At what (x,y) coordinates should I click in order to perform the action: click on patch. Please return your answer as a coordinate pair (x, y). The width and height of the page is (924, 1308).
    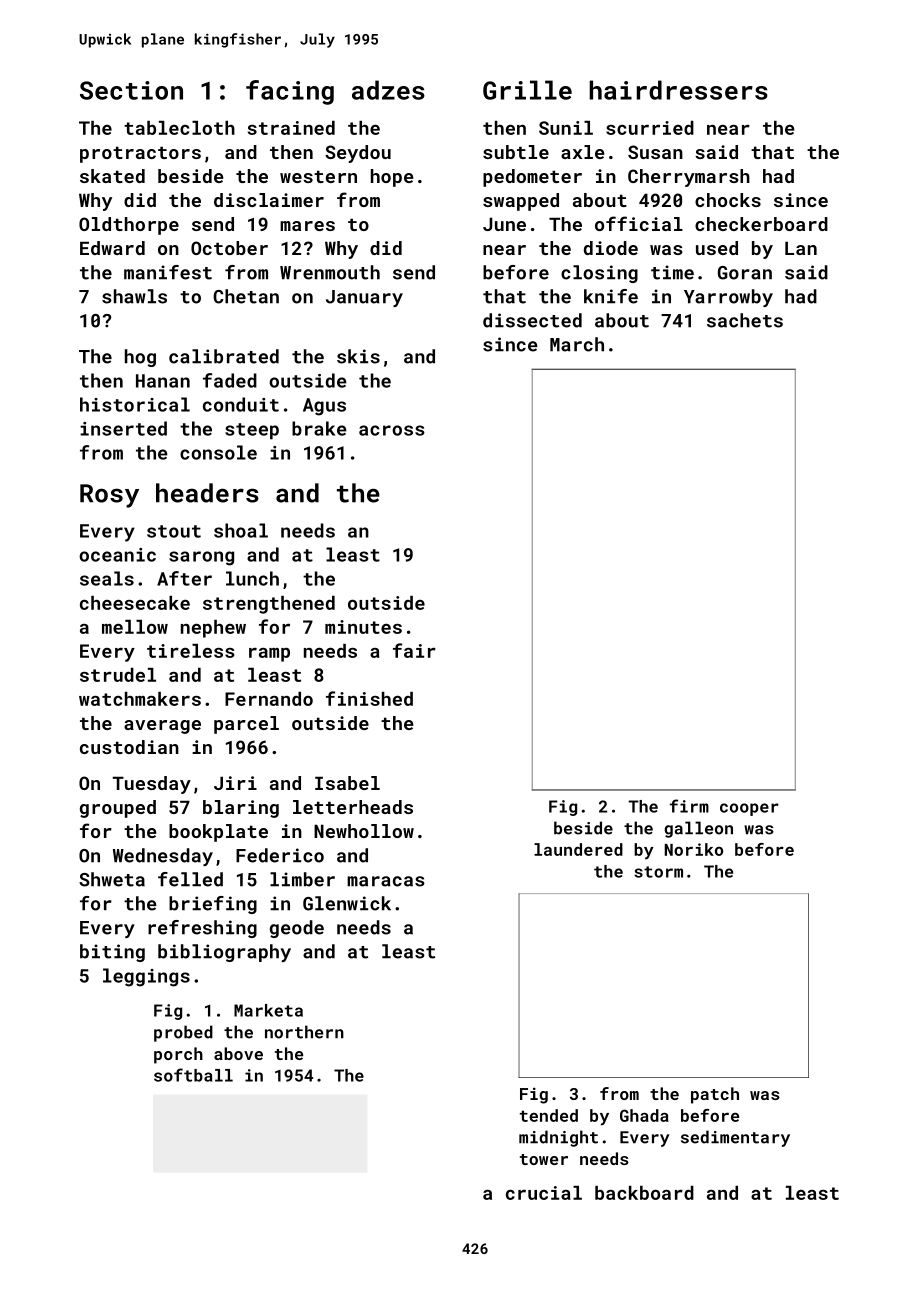
    Looking at the image, I should click on (715, 1095).
